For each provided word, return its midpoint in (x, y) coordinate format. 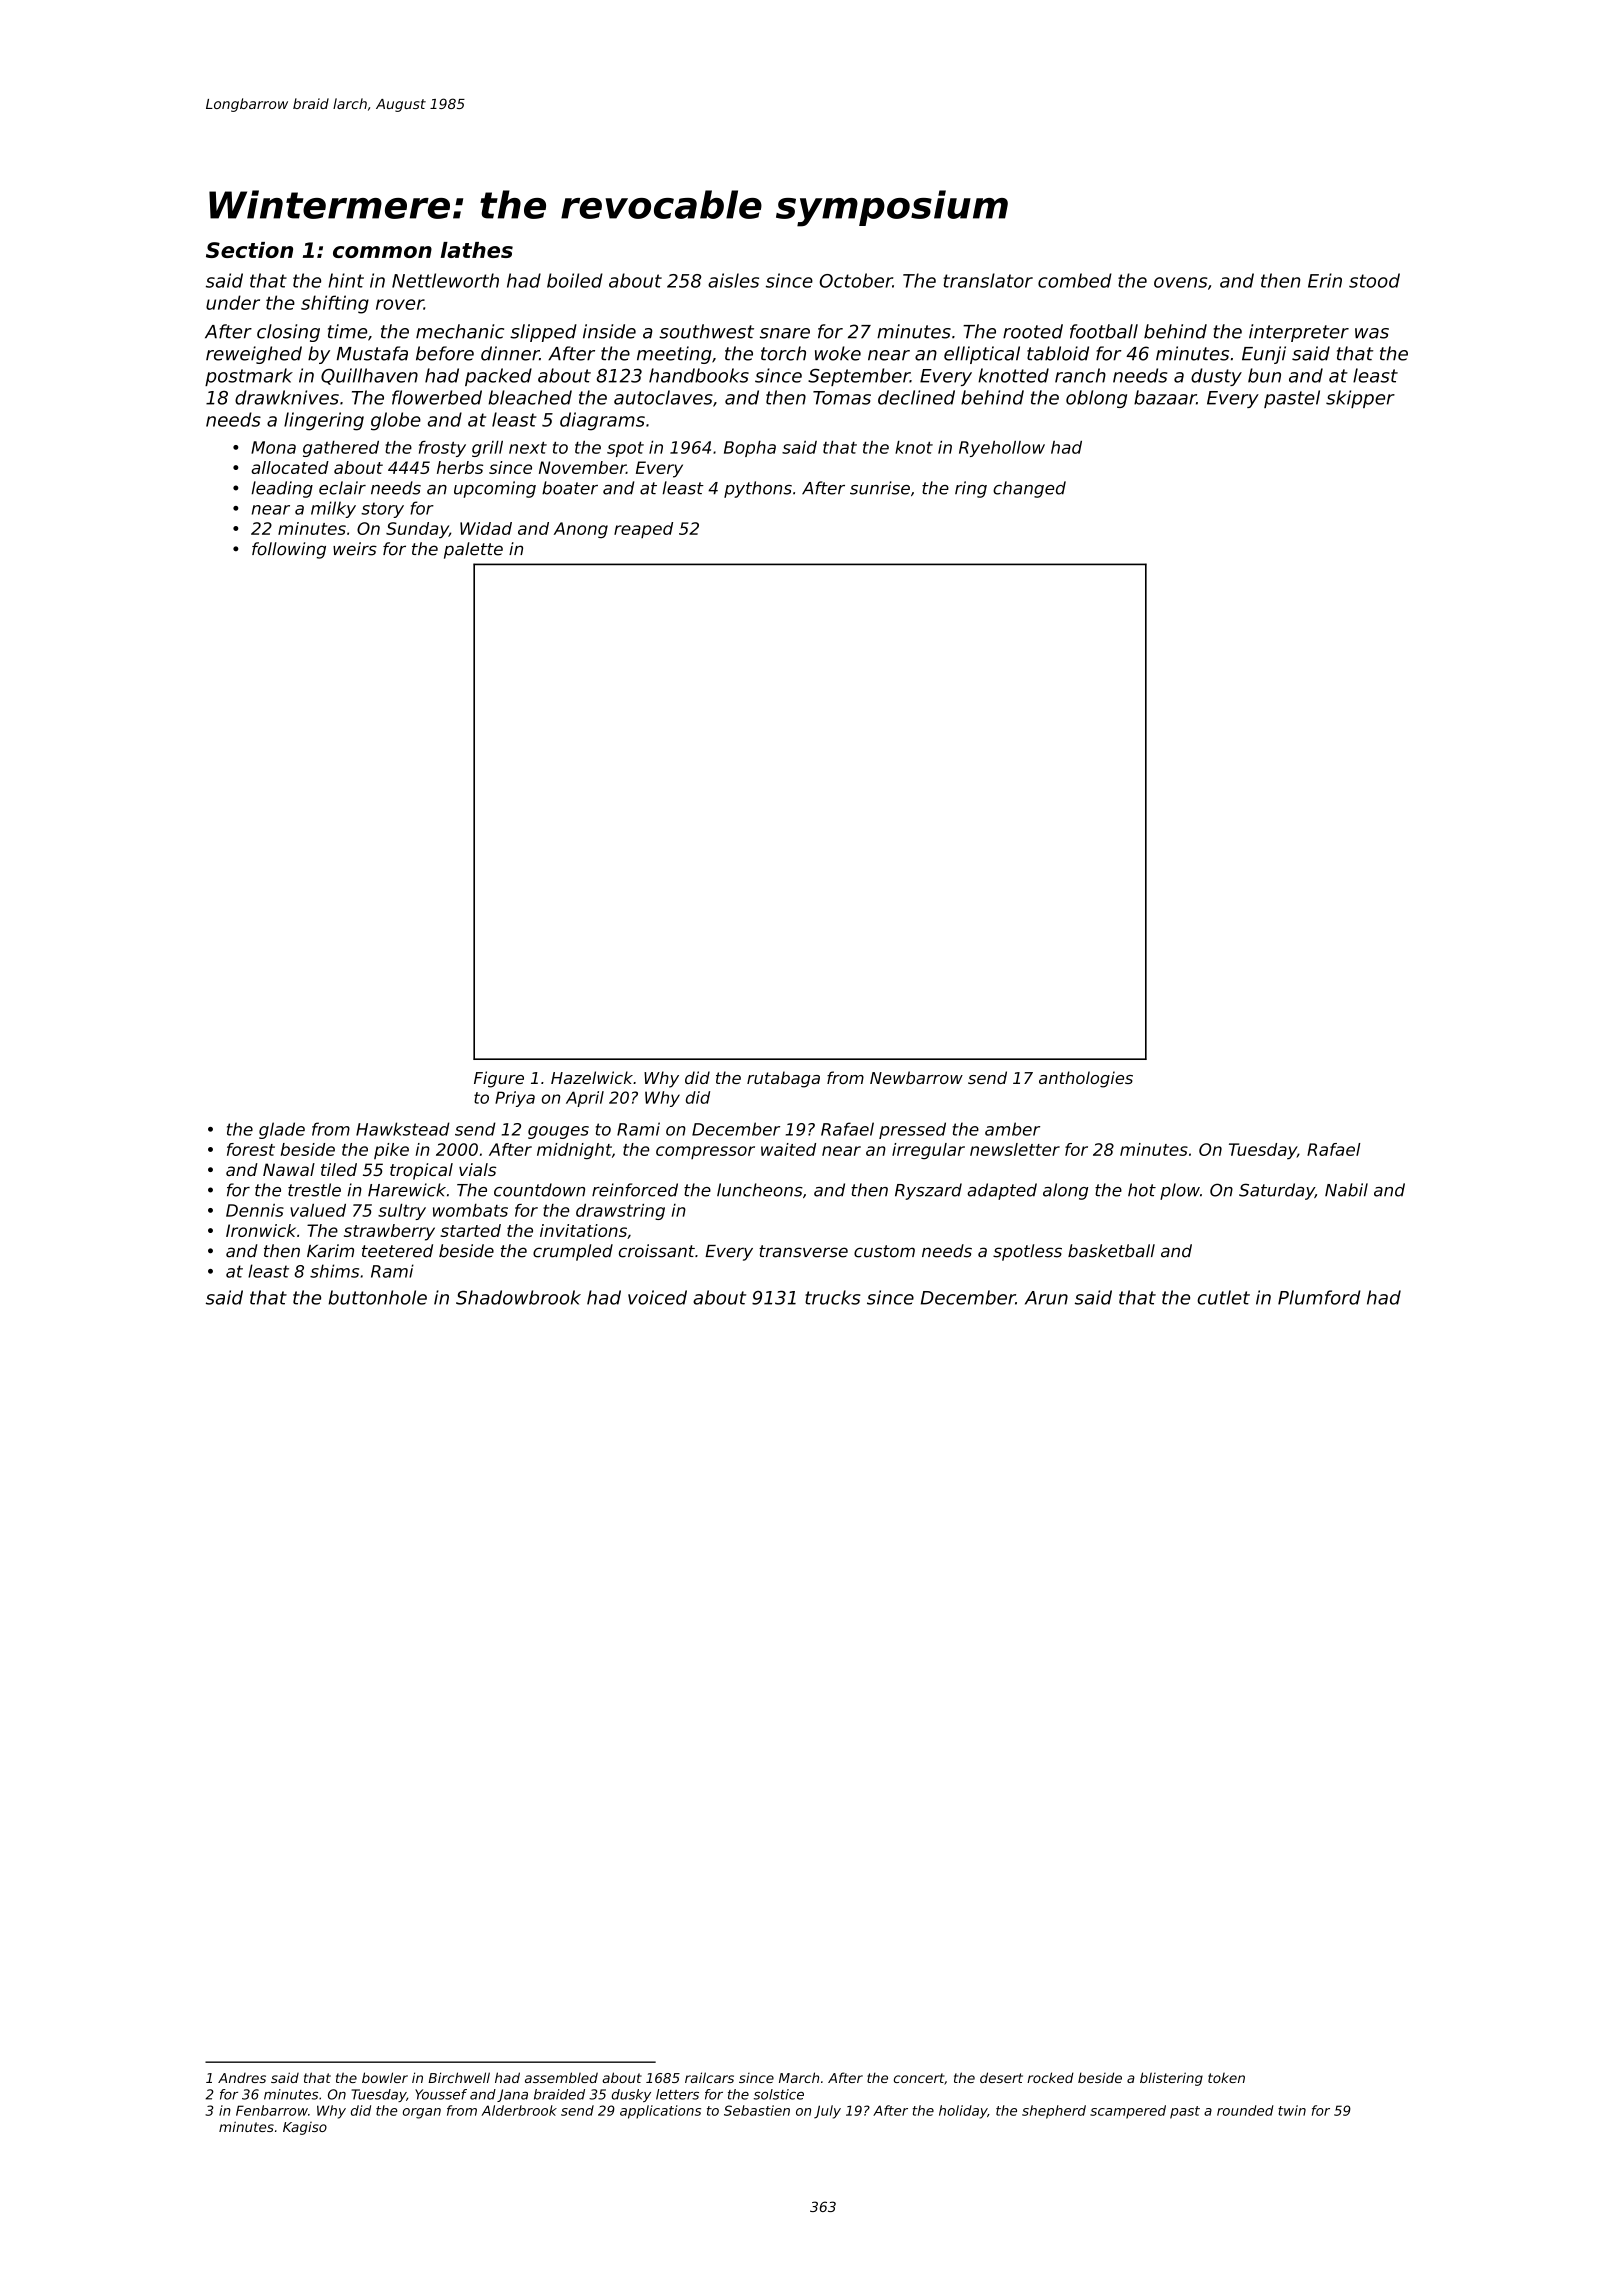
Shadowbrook (518, 1297)
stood (1374, 280)
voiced (657, 1297)
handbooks (699, 375)
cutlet (1223, 1297)
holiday (963, 2112)
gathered (341, 449)
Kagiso (305, 2128)
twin (1292, 2110)
